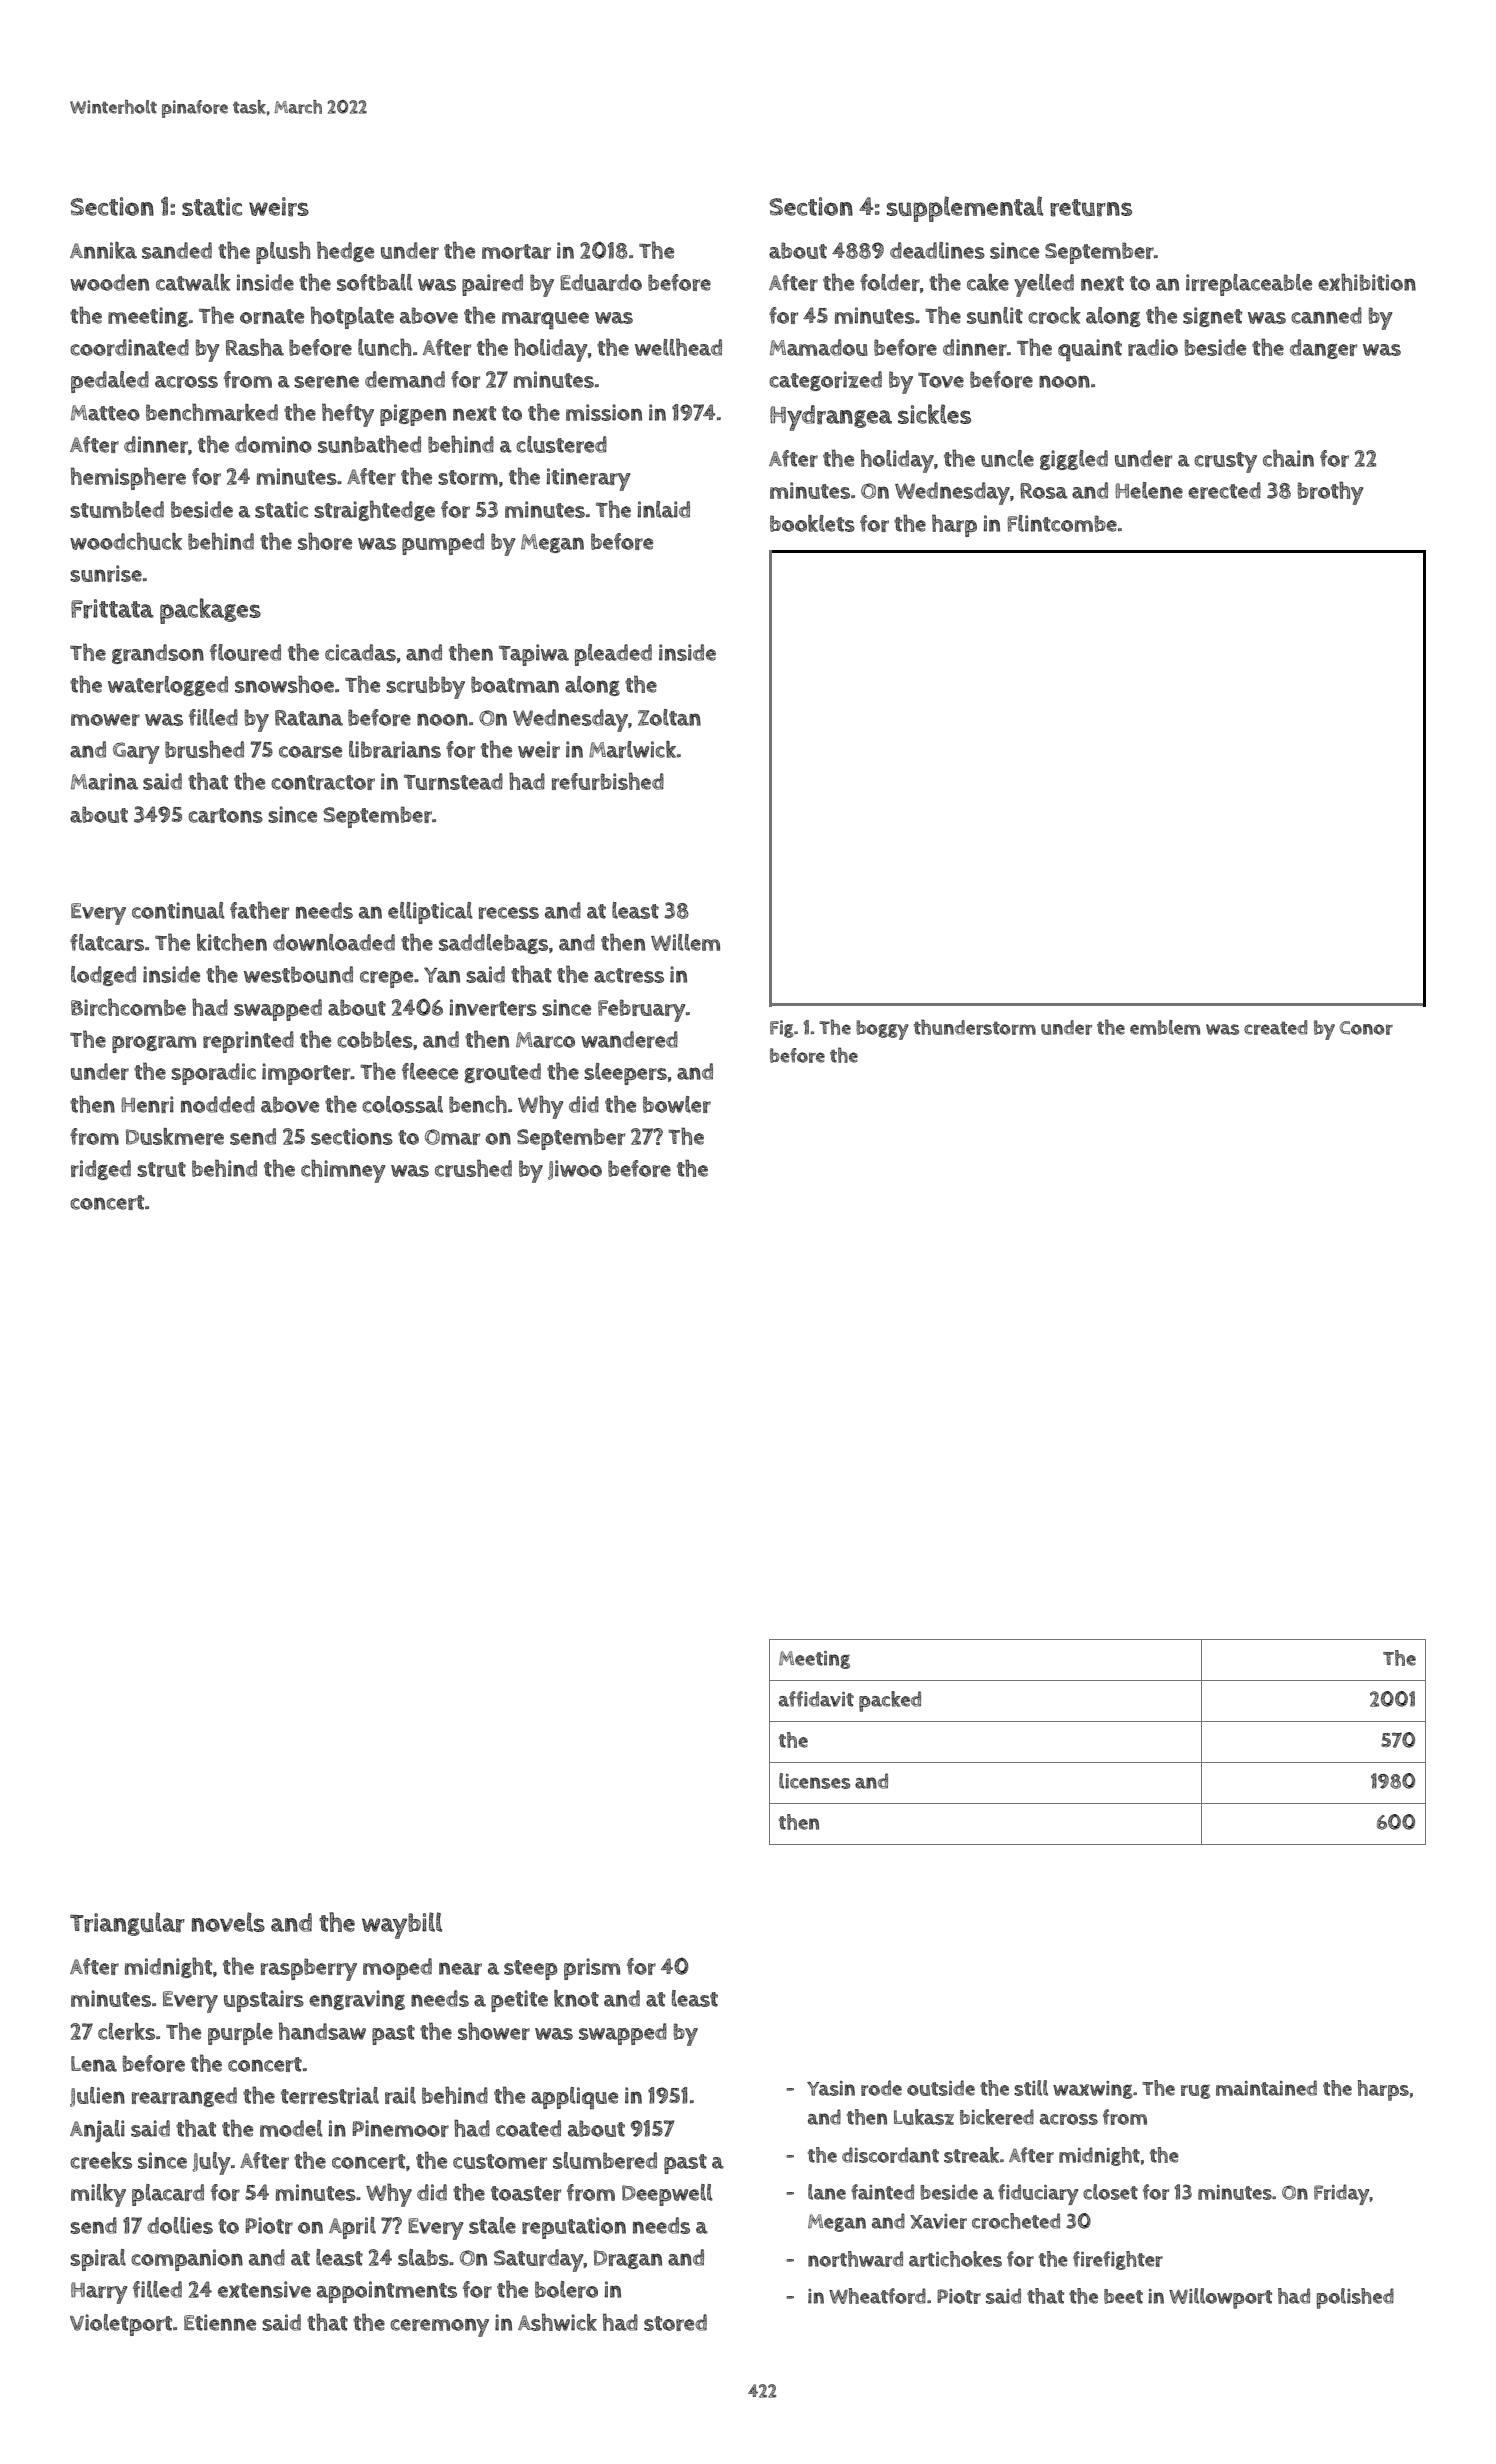 This screenshot has width=1496, height=2464. I want to click on Annika, so click(103, 250).
